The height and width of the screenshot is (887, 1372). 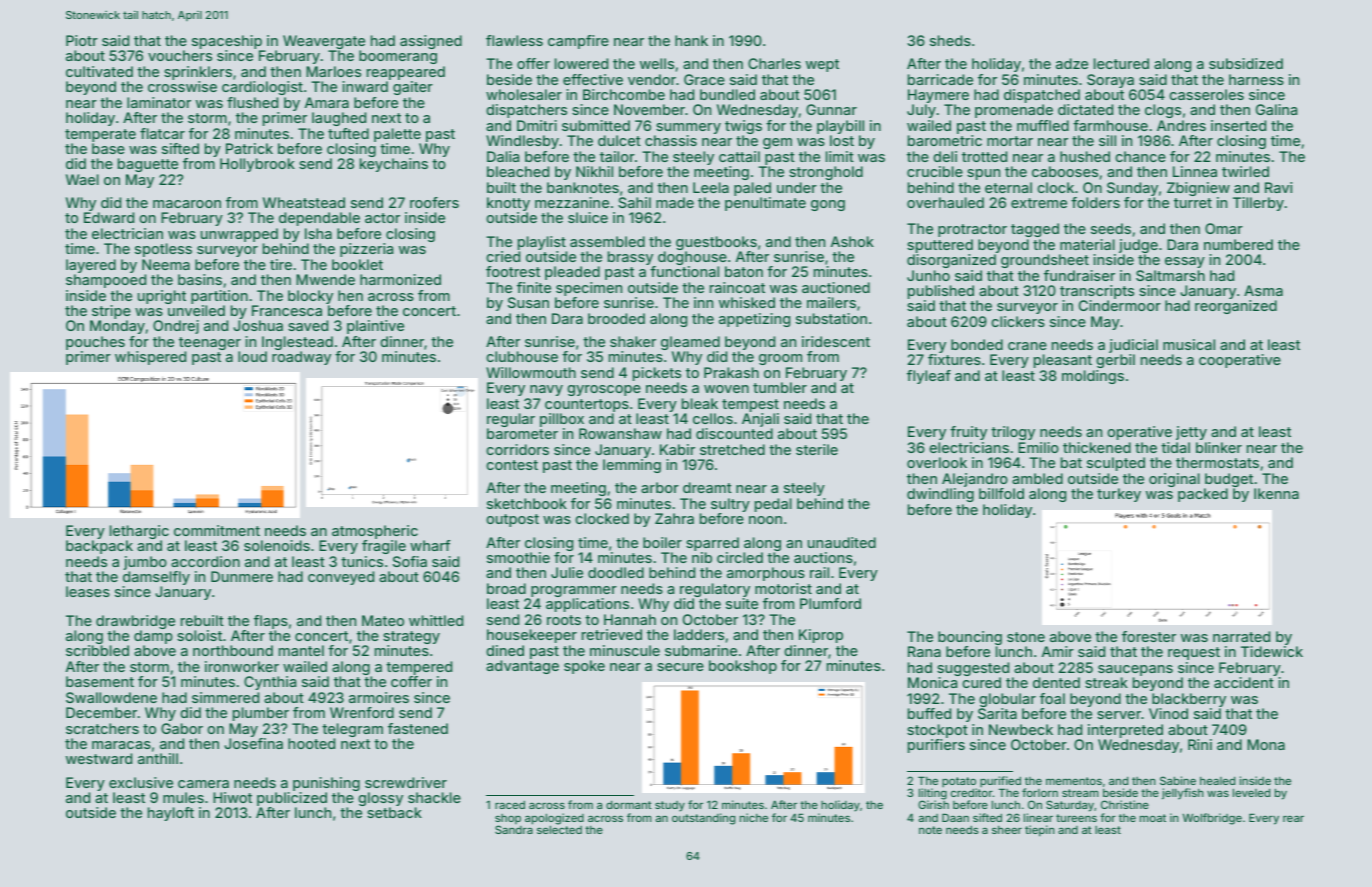 What do you see at coordinates (253, 743) in the screenshot?
I see `Josefina` at bounding box center [253, 743].
